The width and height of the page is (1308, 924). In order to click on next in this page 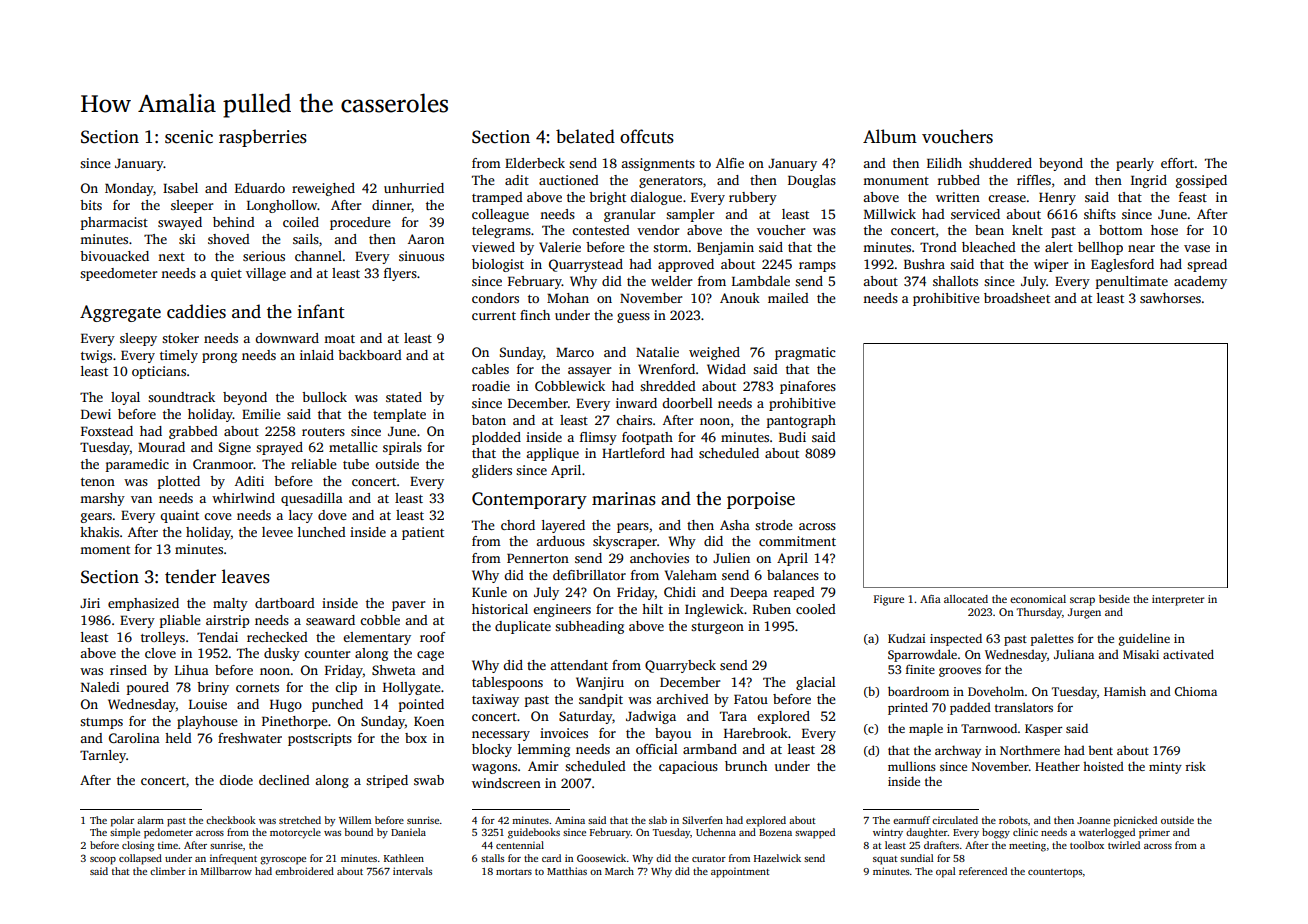, I will do `click(171, 257)`.
